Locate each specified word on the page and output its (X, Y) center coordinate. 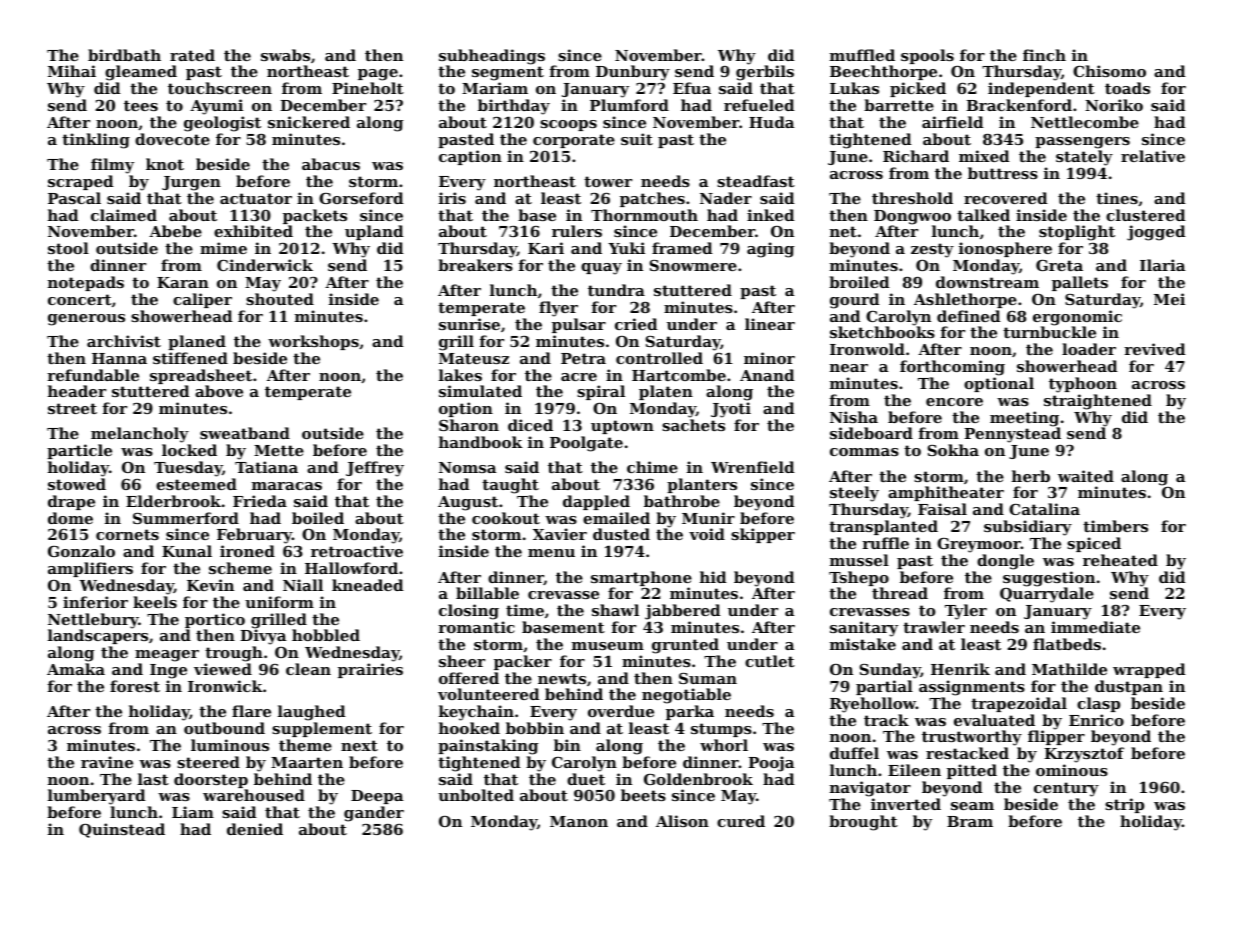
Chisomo (1109, 71)
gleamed (141, 73)
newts (562, 678)
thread (900, 593)
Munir (708, 518)
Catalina (1044, 509)
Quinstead (122, 830)
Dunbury (633, 73)
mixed (984, 156)
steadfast (756, 181)
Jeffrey (375, 469)
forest (135, 686)
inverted (906, 804)
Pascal (74, 198)
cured (741, 821)
